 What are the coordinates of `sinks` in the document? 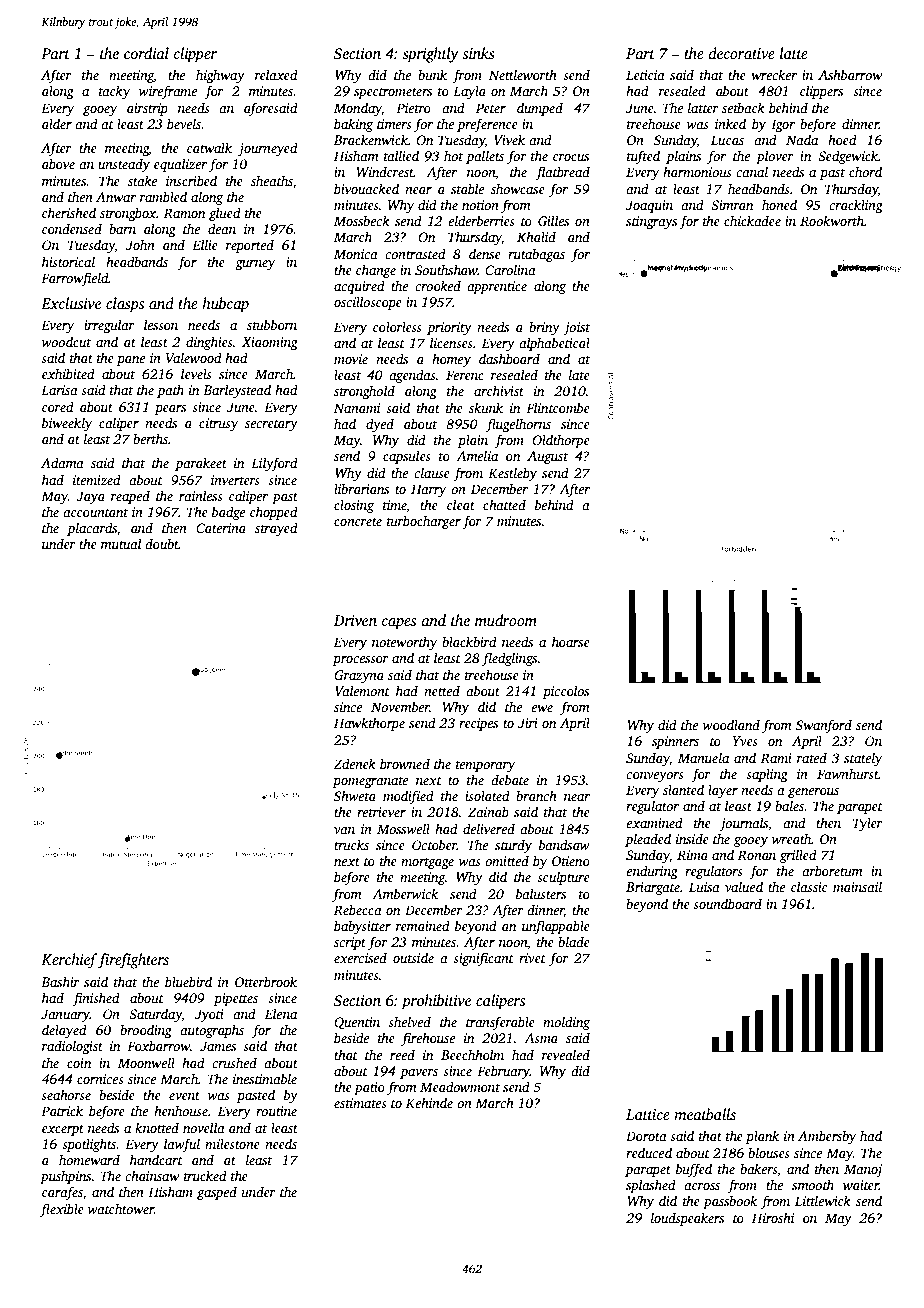 It's located at (478, 53).
